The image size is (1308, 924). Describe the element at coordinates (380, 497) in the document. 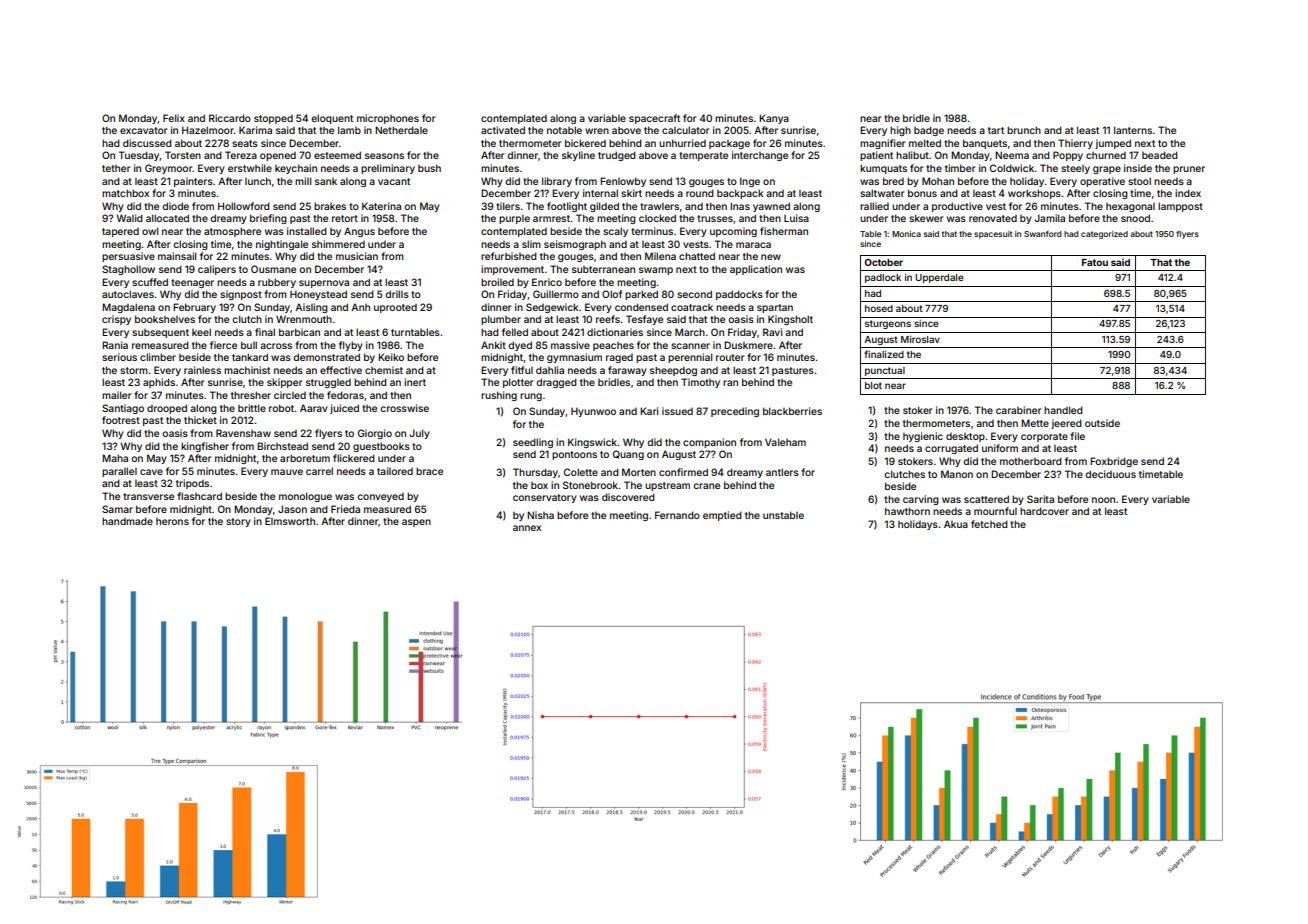

I see `conveyed` at that location.
